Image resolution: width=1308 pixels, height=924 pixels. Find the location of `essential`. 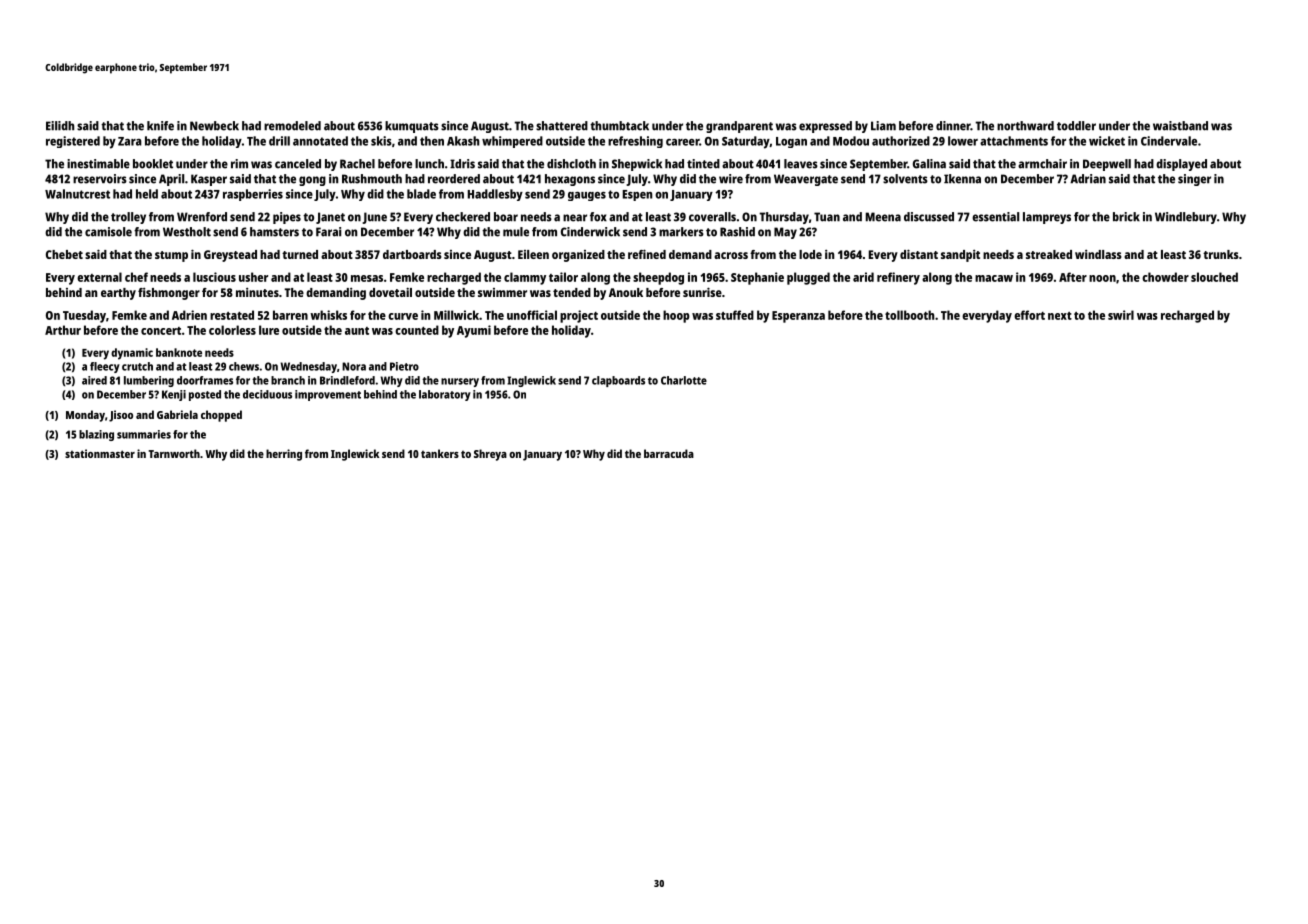

essential is located at coordinates (995, 217).
